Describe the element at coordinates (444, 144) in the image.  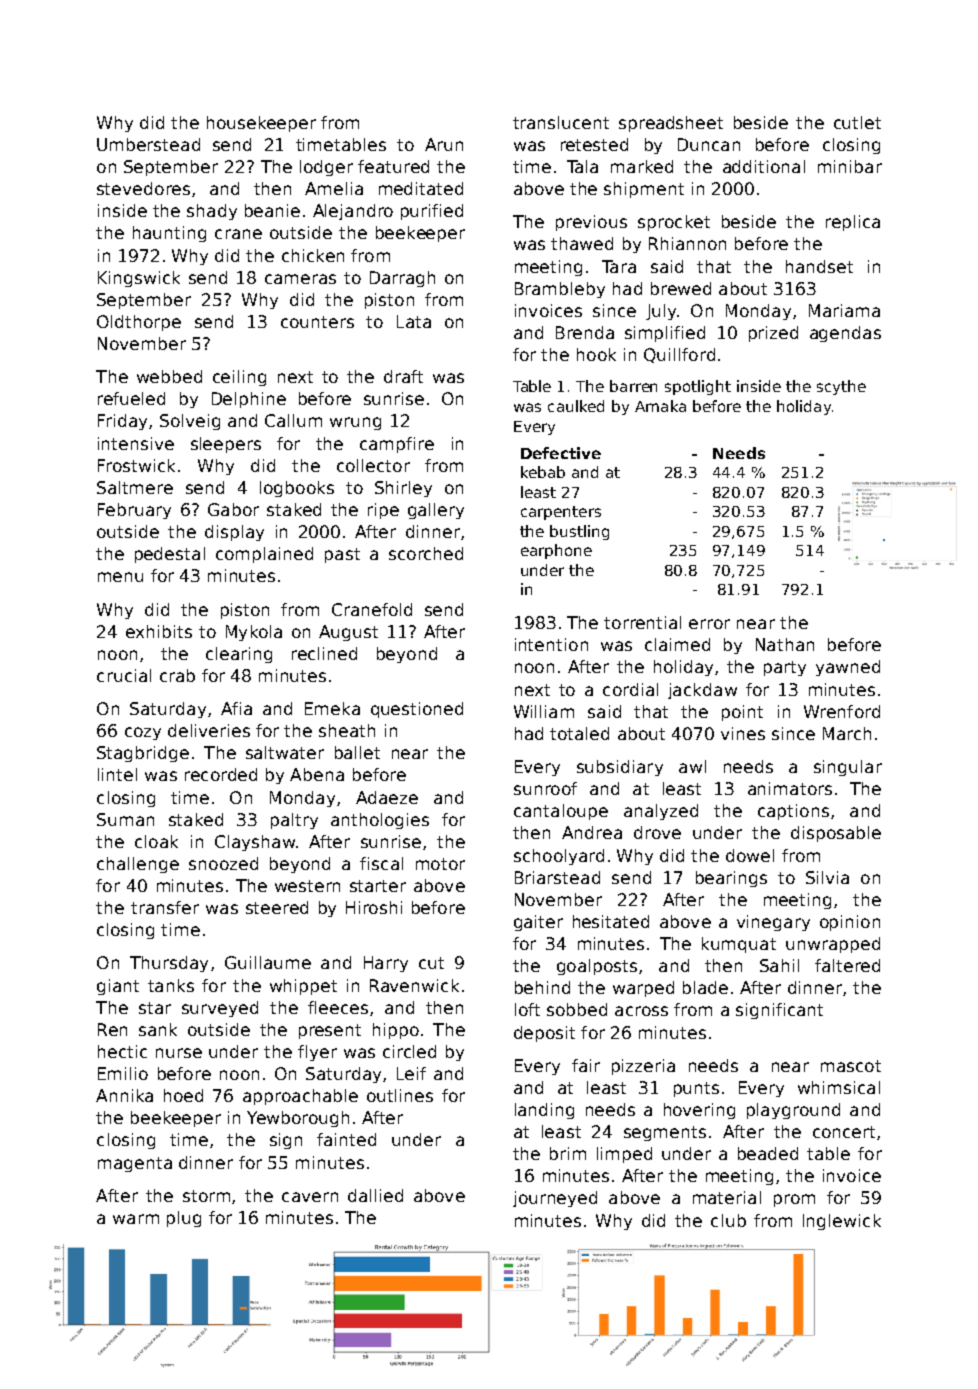
I see `Arun` at that location.
